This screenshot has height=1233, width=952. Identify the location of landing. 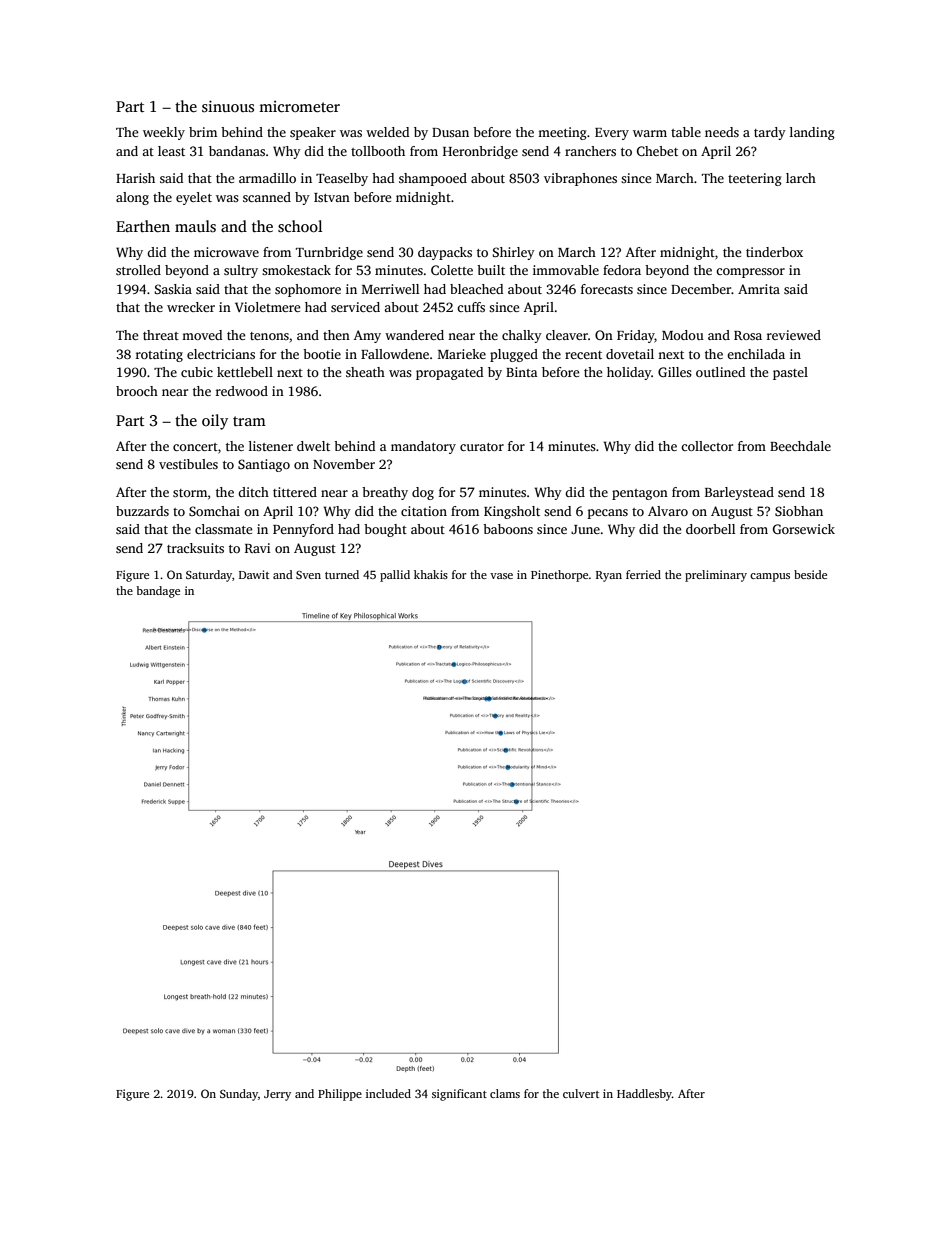
(812, 133).
